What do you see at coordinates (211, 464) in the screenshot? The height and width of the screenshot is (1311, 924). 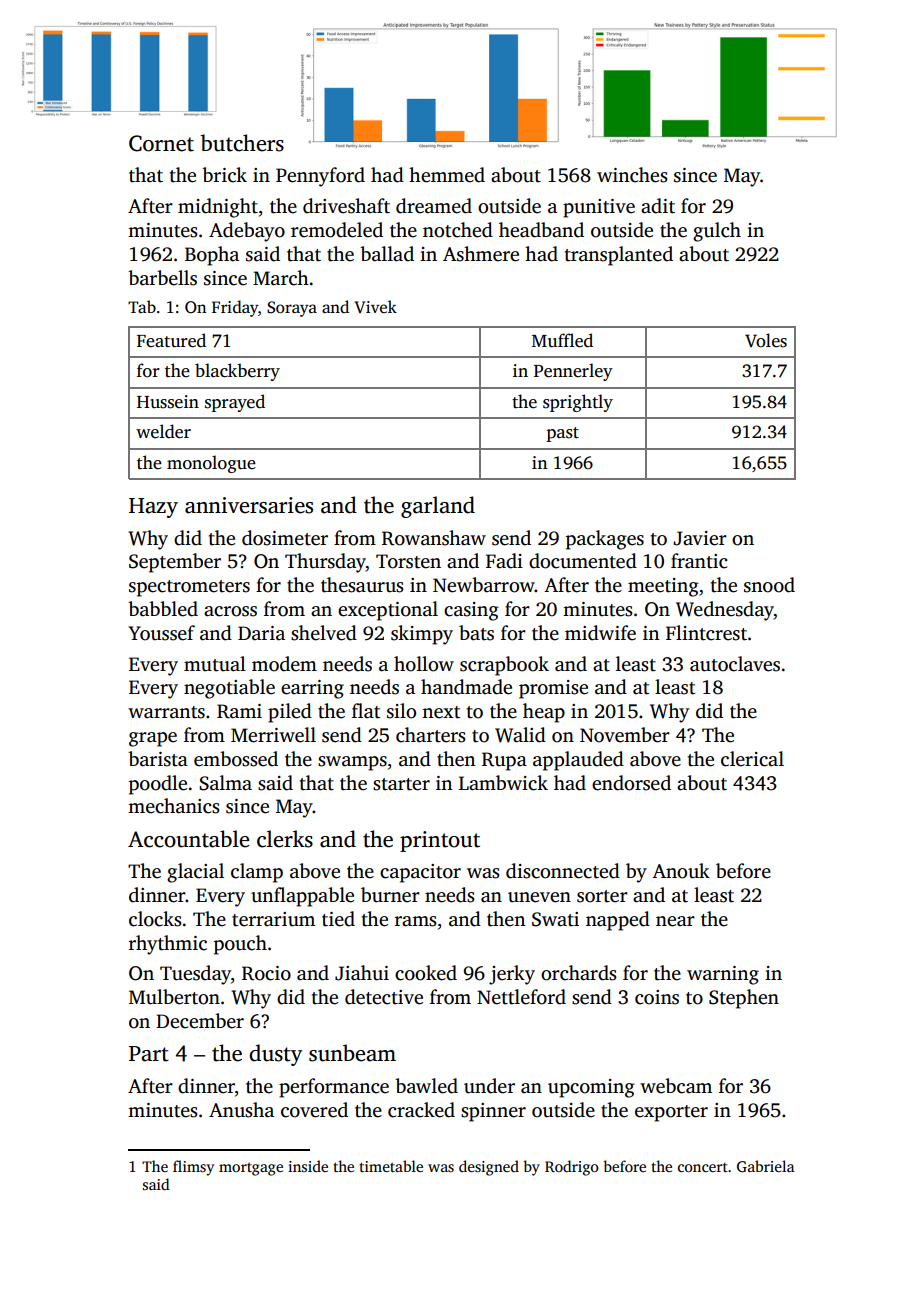 I see `monologue` at bounding box center [211, 464].
